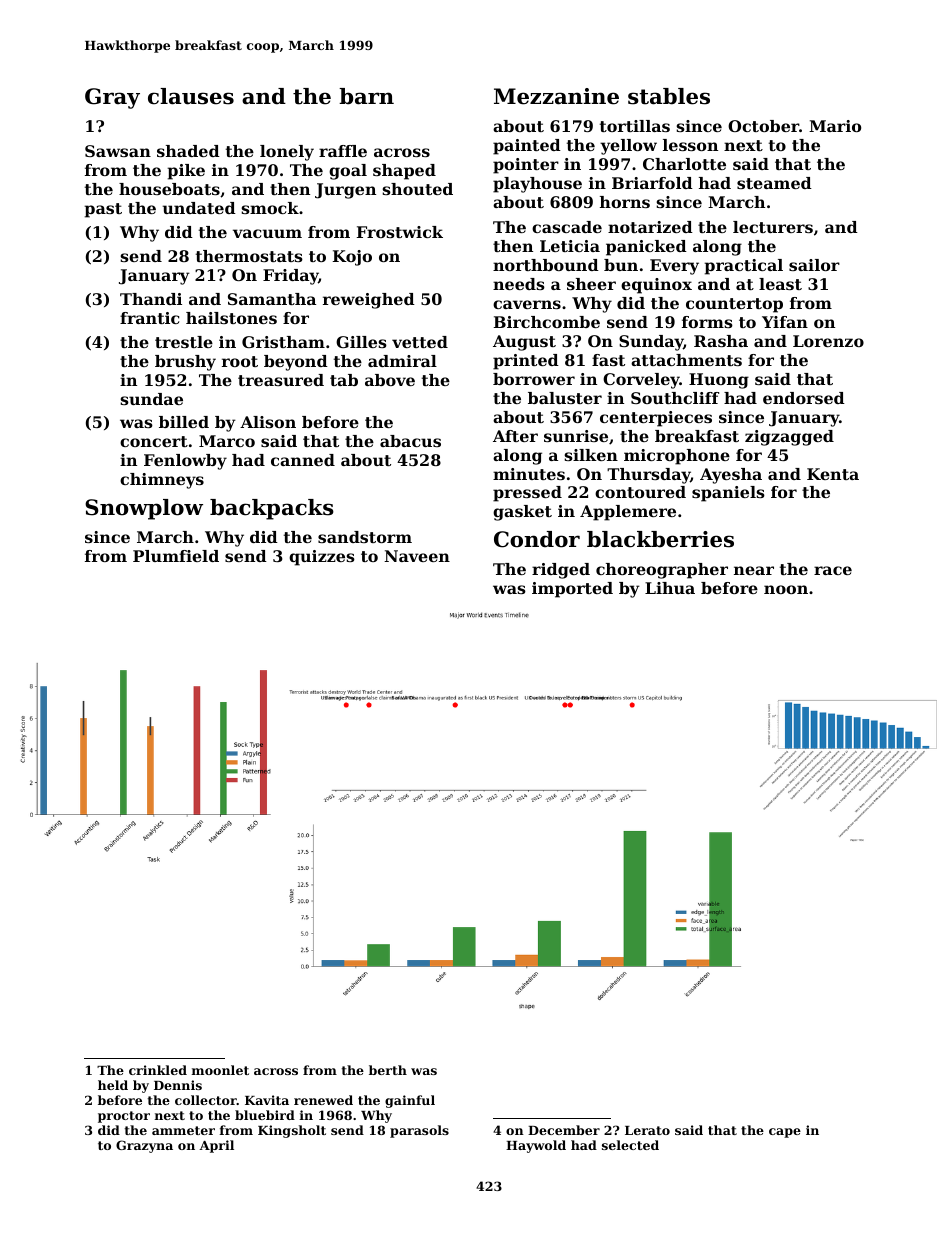 This screenshot has width=952, height=1233. I want to click on barn, so click(366, 96).
